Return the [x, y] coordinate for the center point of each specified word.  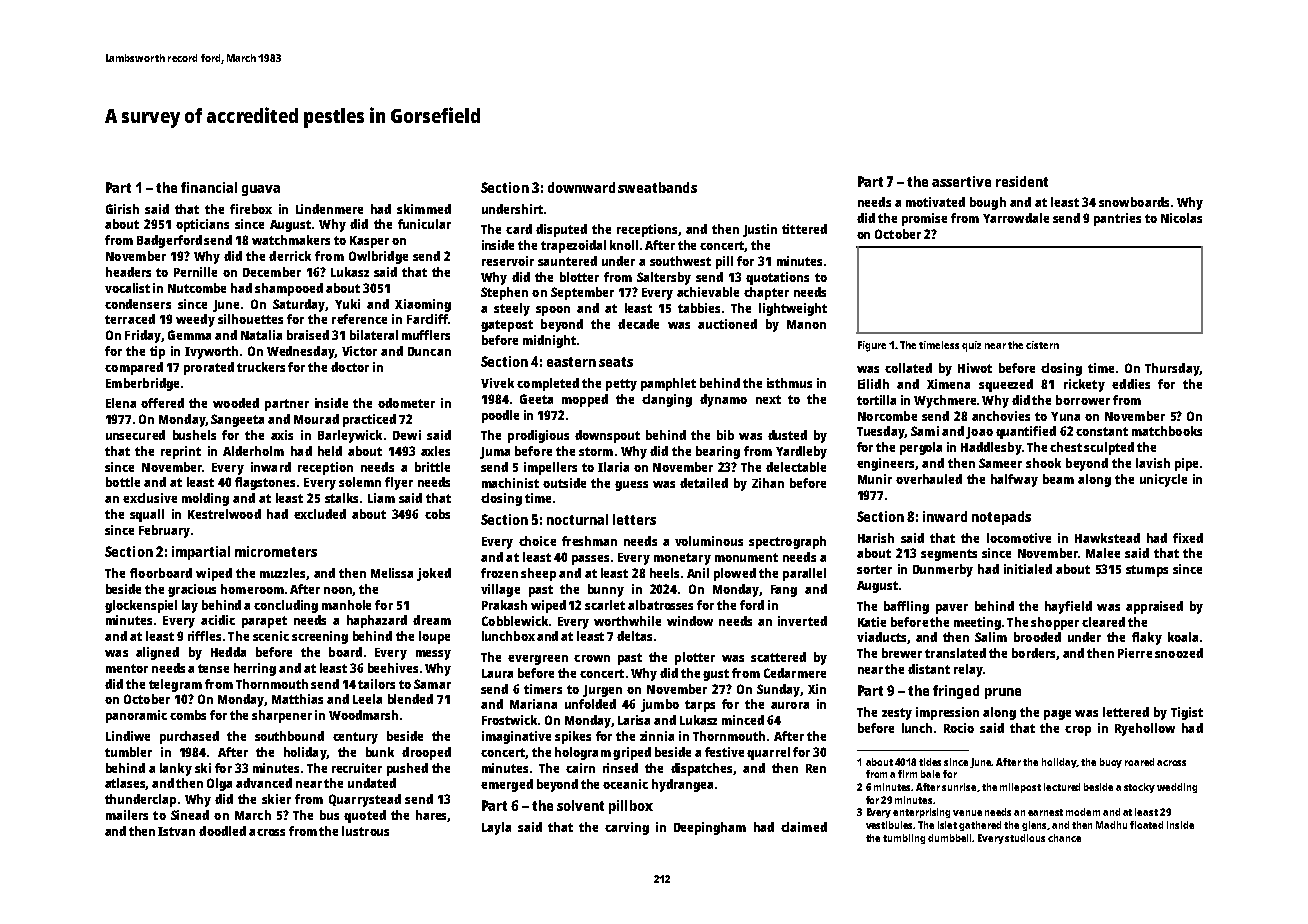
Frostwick [509, 720]
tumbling [904, 839]
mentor [127, 668]
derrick [290, 256]
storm [596, 451]
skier [276, 799]
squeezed [1006, 385]
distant [929, 669]
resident [1022, 181]
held [330, 451]
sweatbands [657, 187]
